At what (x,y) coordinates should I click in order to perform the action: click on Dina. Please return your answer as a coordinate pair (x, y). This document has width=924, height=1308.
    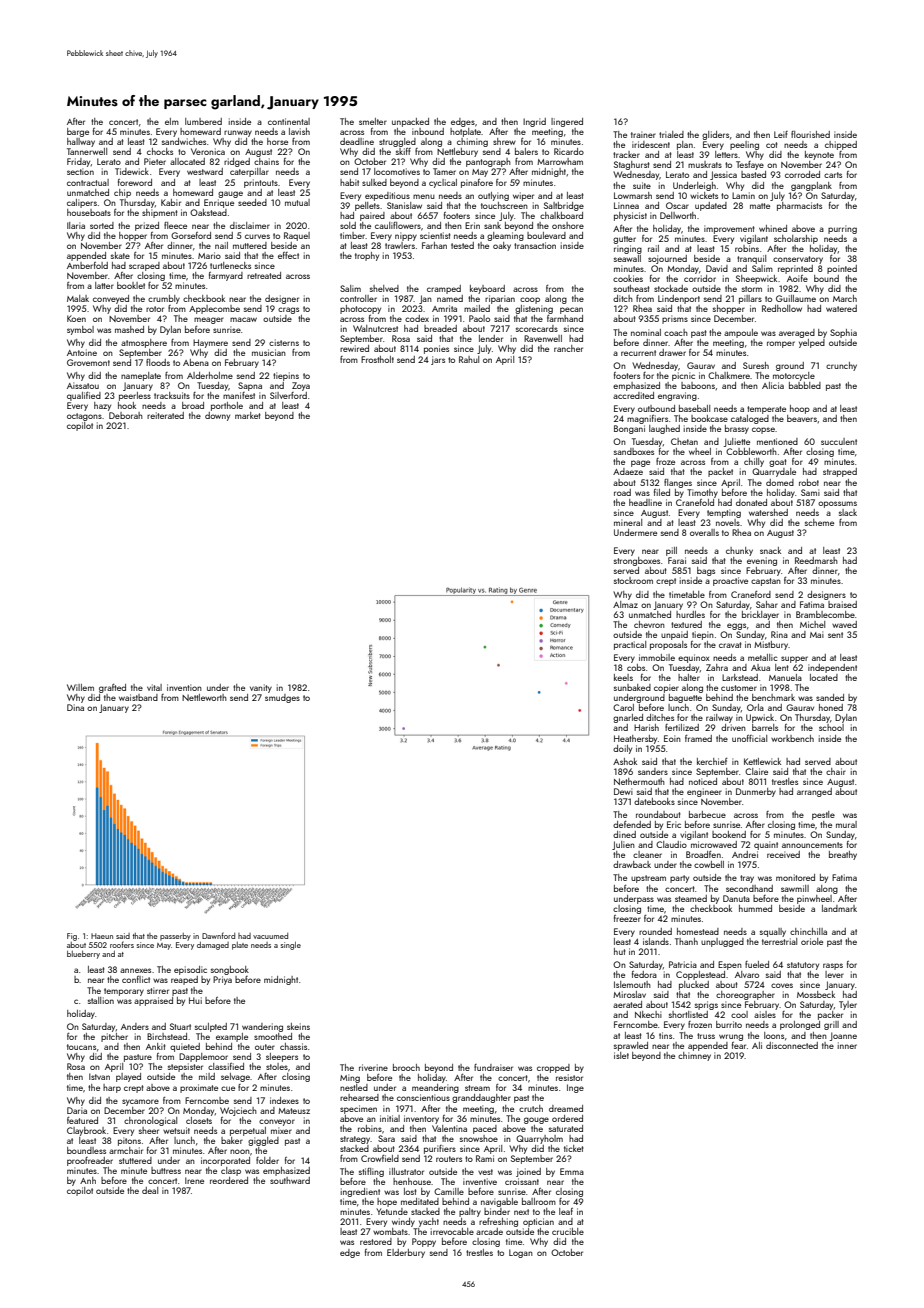
    Looking at the image, I should click on (75, 707).
